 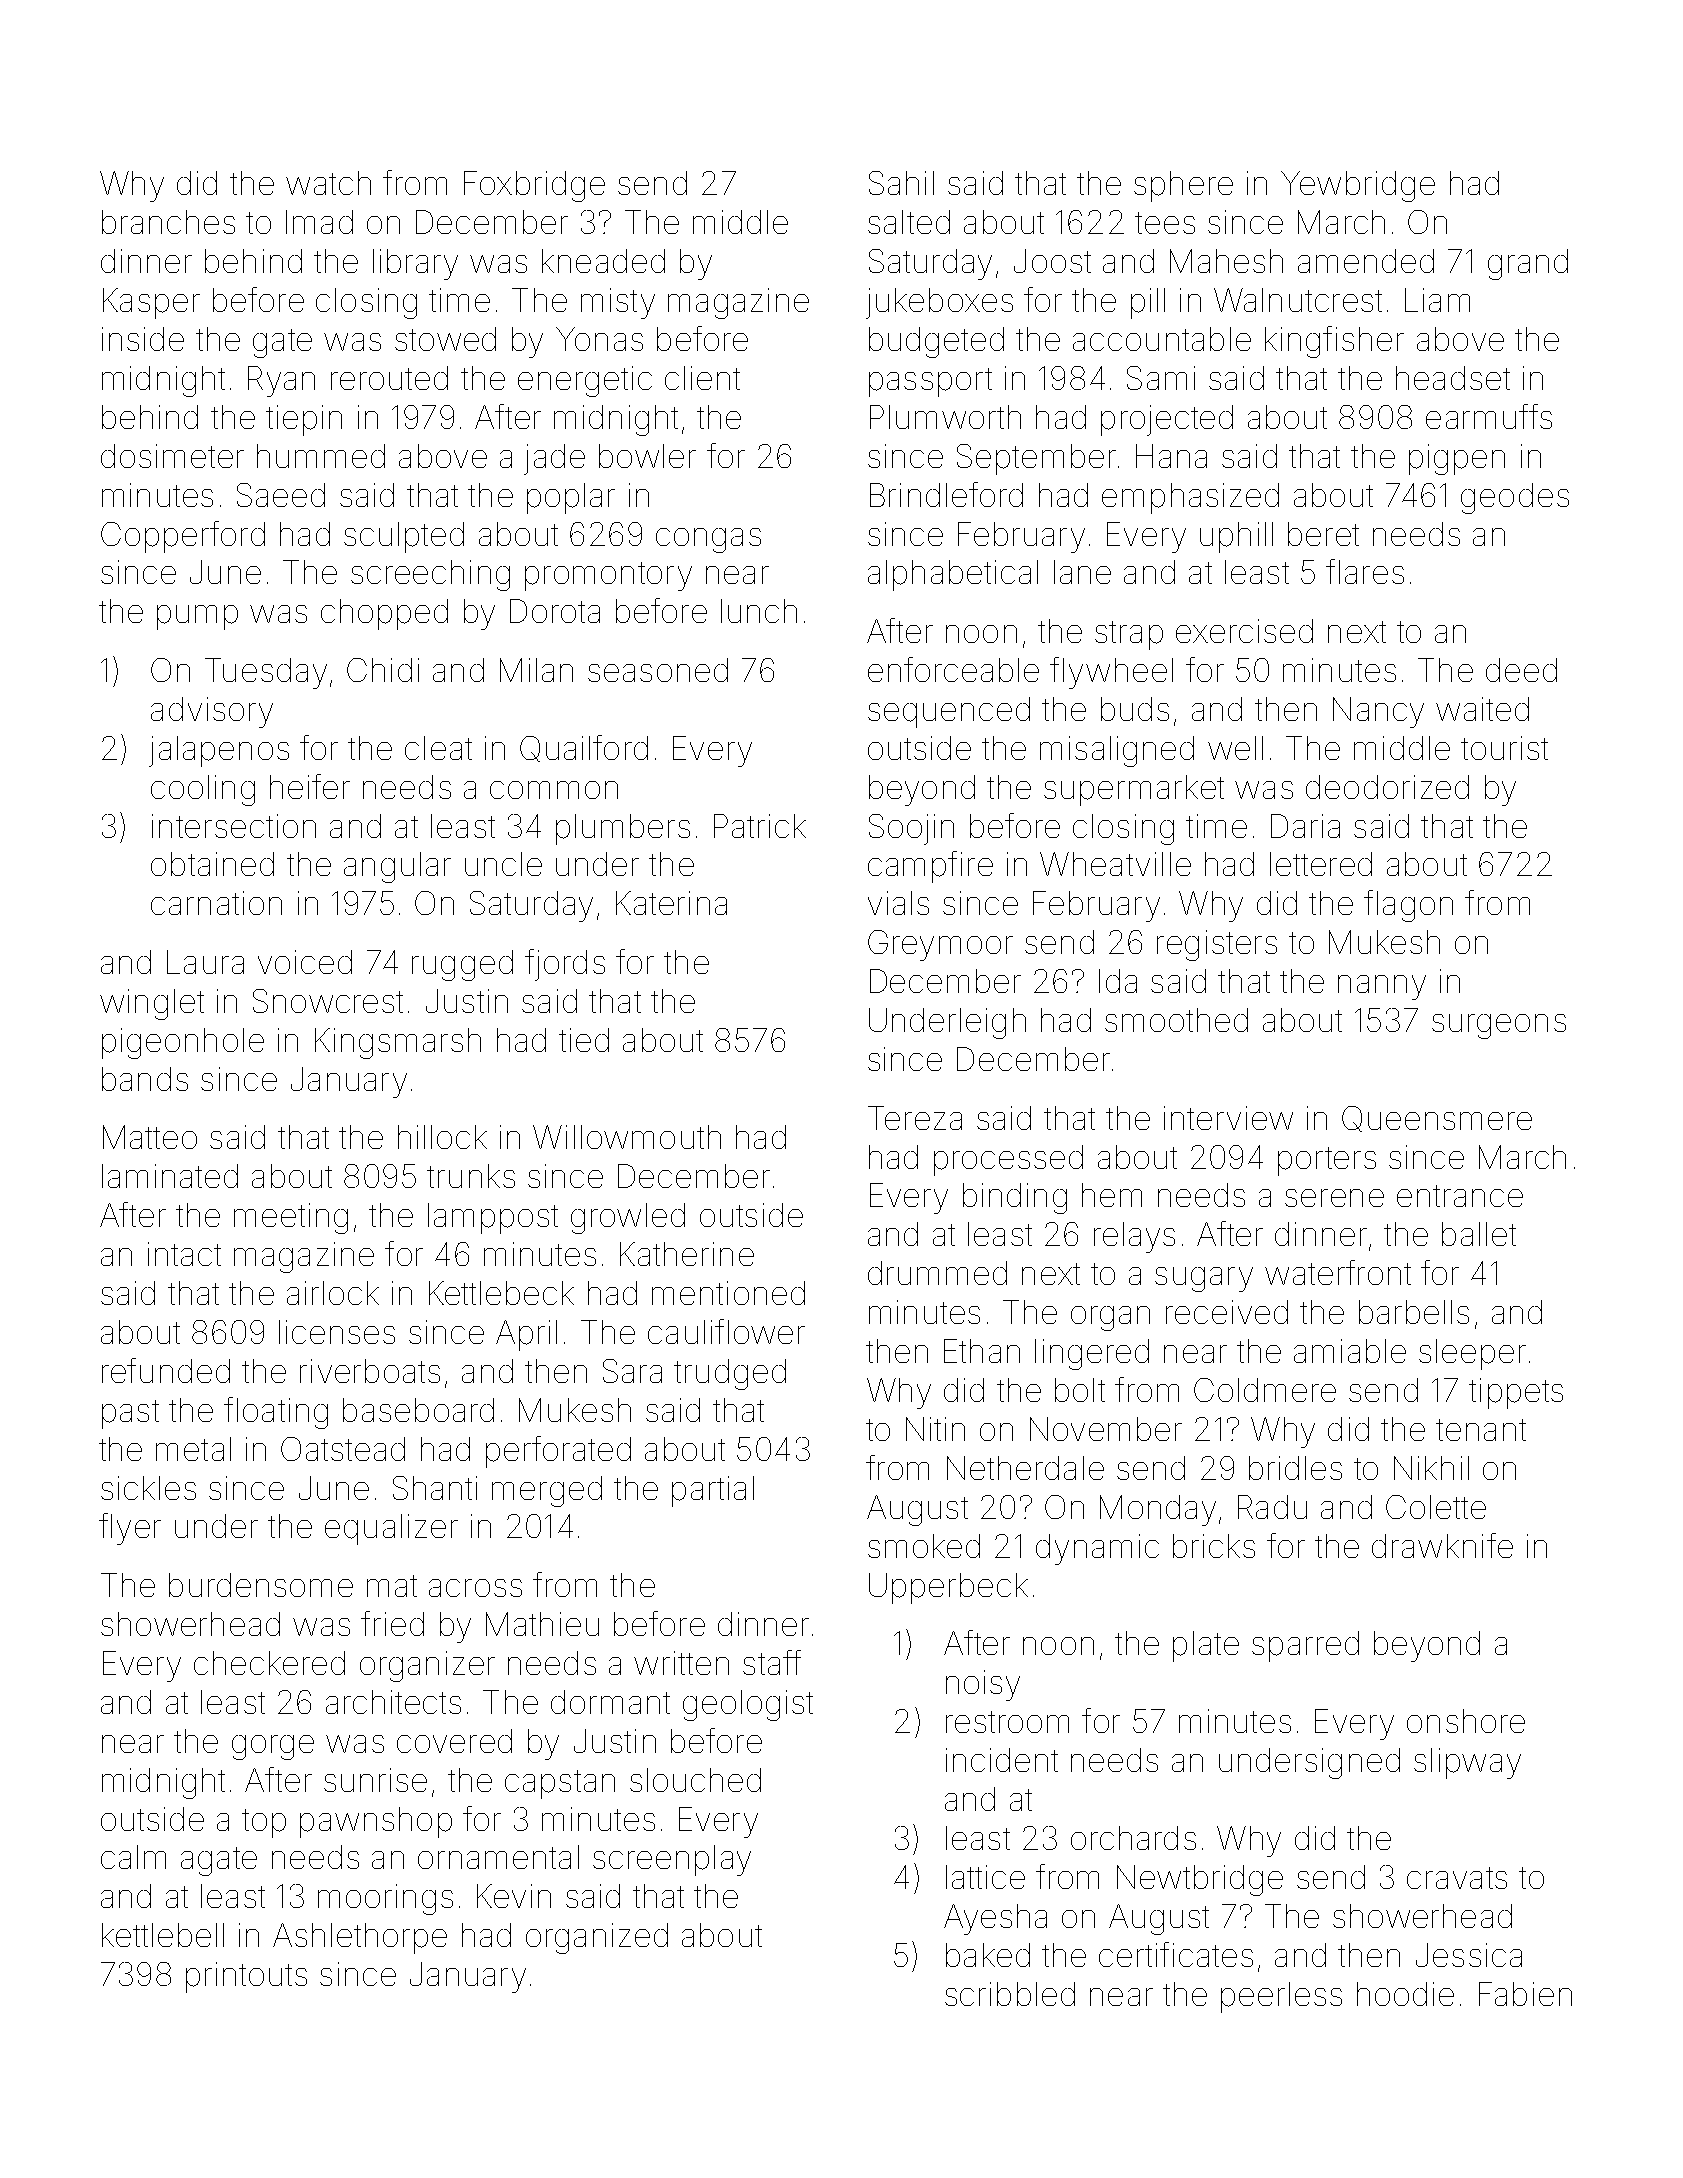 What do you see at coordinates (133, 1857) in the page?
I see `calm` at bounding box center [133, 1857].
